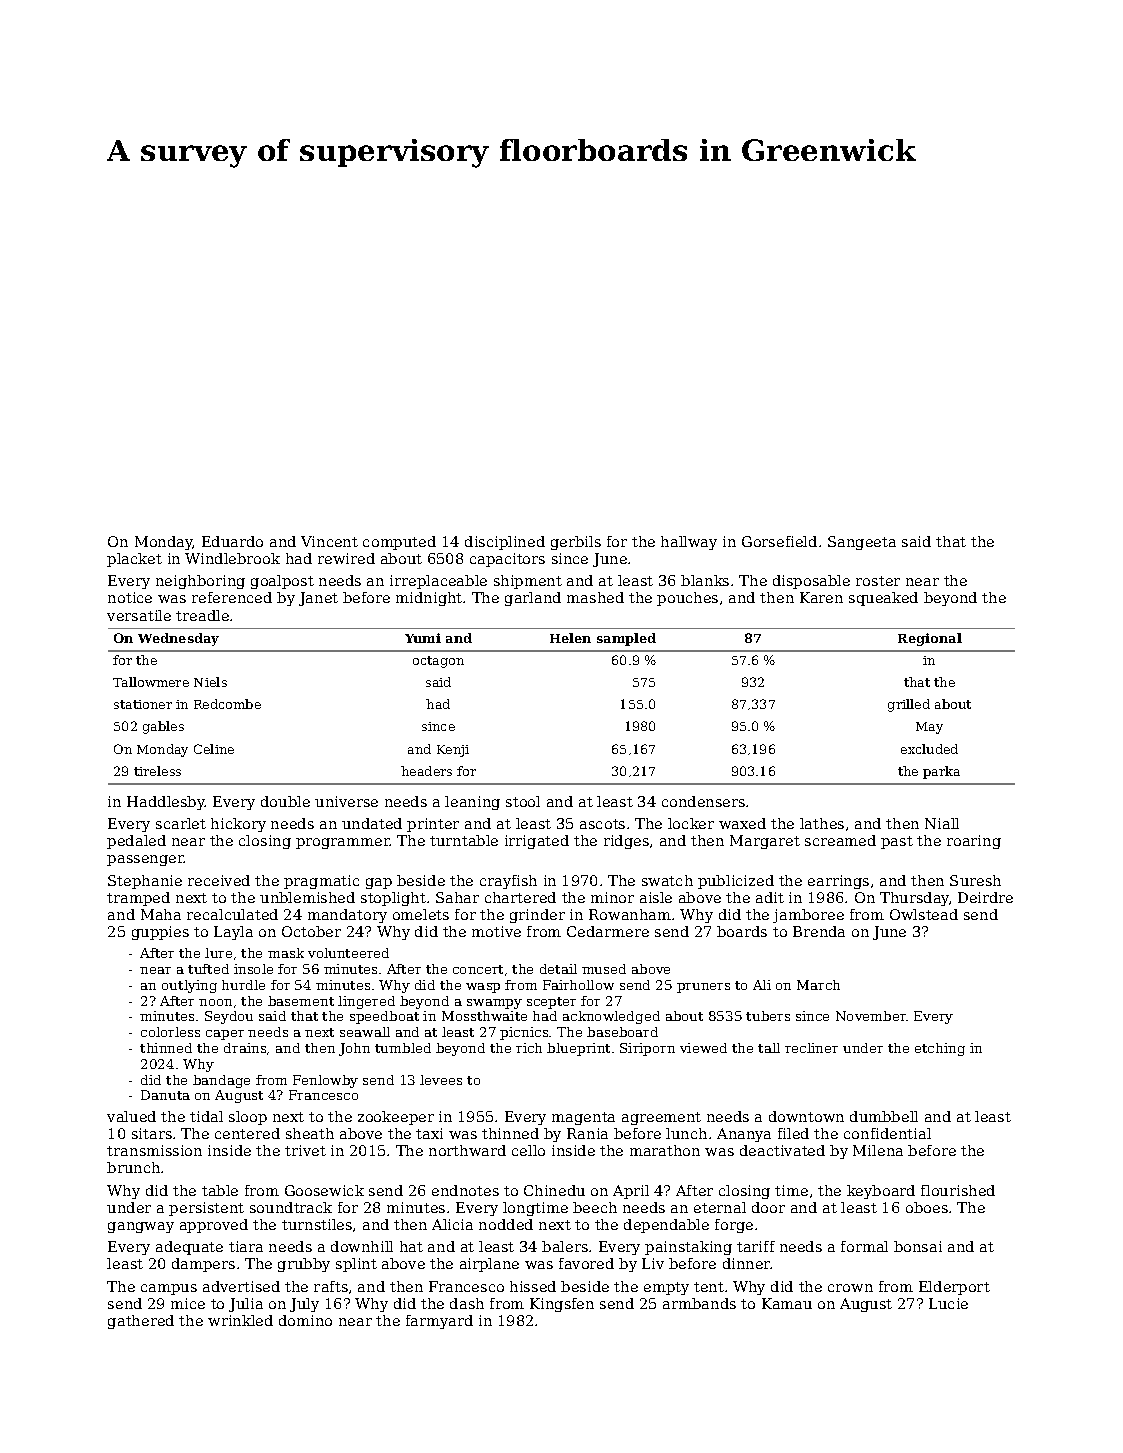 The image size is (1123, 1453). I want to click on flourished, so click(958, 1190).
